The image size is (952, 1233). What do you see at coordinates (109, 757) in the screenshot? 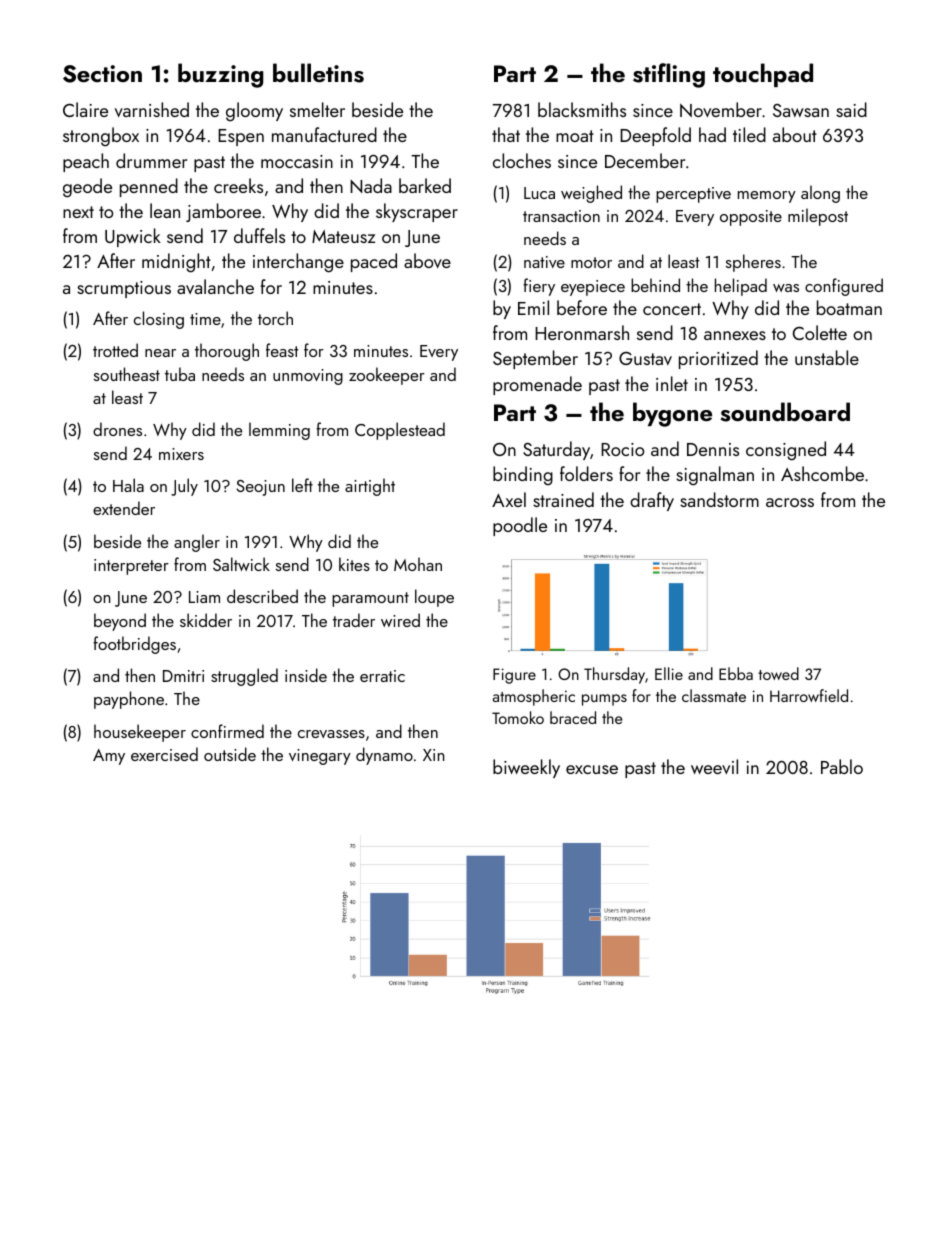
I see `Amy` at bounding box center [109, 757].
